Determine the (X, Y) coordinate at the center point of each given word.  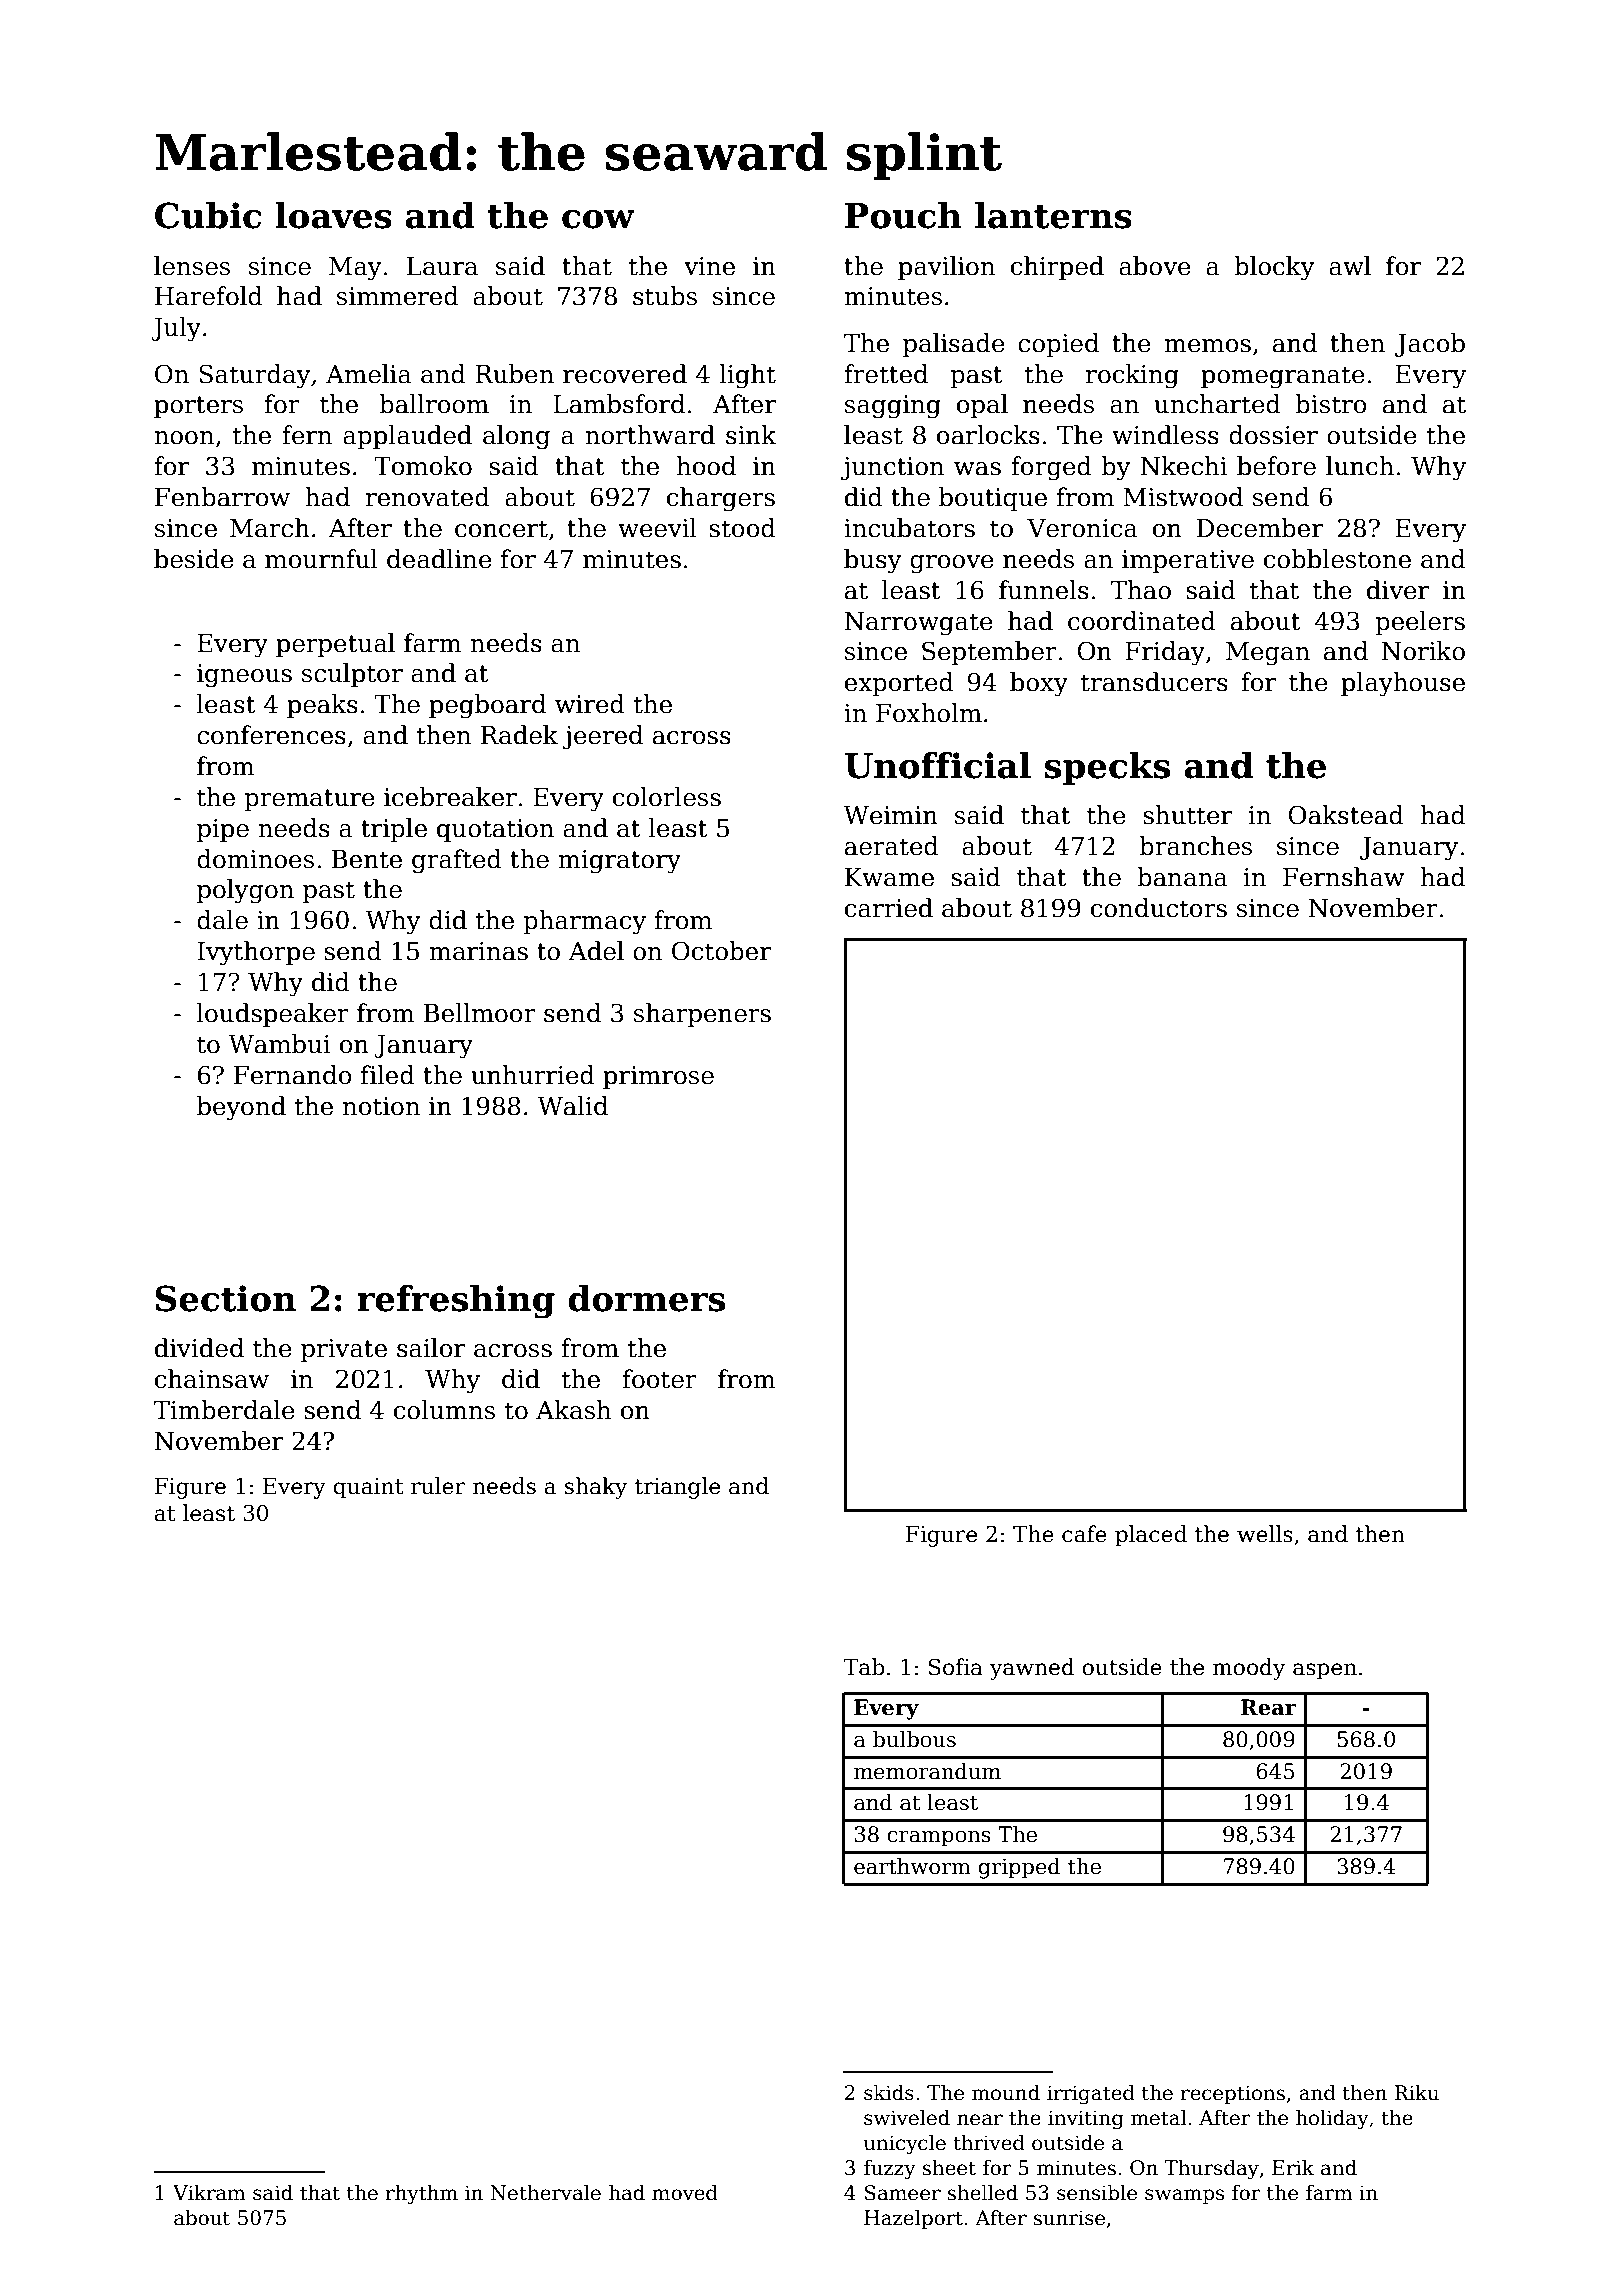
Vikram (209, 2193)
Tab (864, 1667)
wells (1265, 1534)
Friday (1165, 653)
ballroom (434, 404)
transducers (1154, 682)
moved (685, 2193)
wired (590, 704)
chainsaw (212, 1379)
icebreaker (450, 797)
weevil (657, 528)
